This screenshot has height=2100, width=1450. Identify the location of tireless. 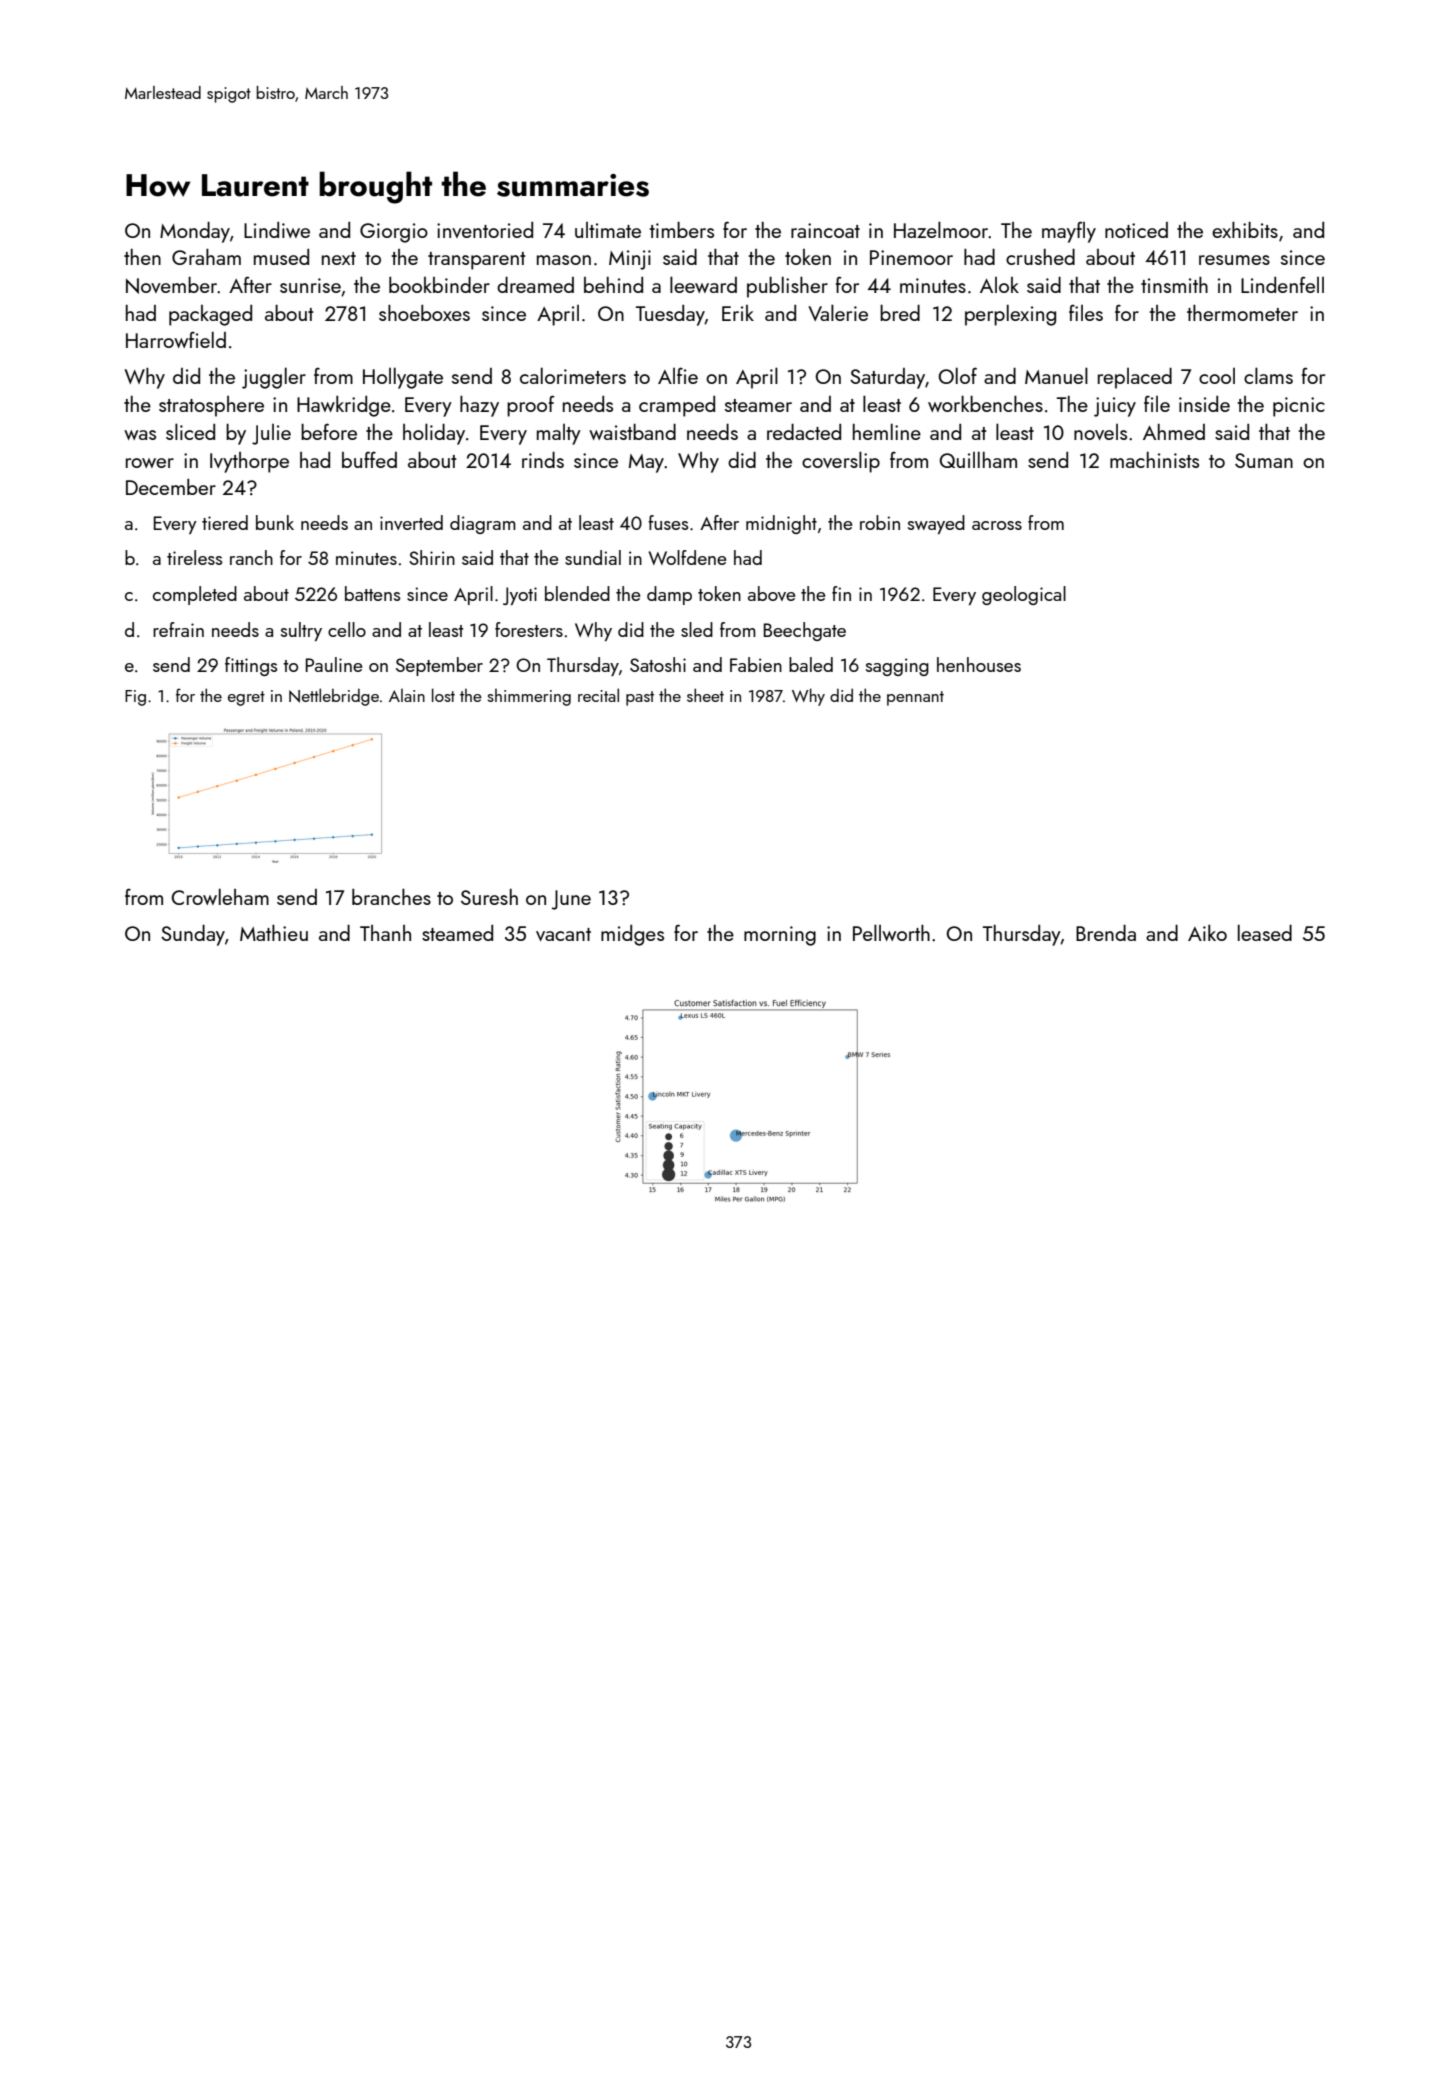
(194, 557).
